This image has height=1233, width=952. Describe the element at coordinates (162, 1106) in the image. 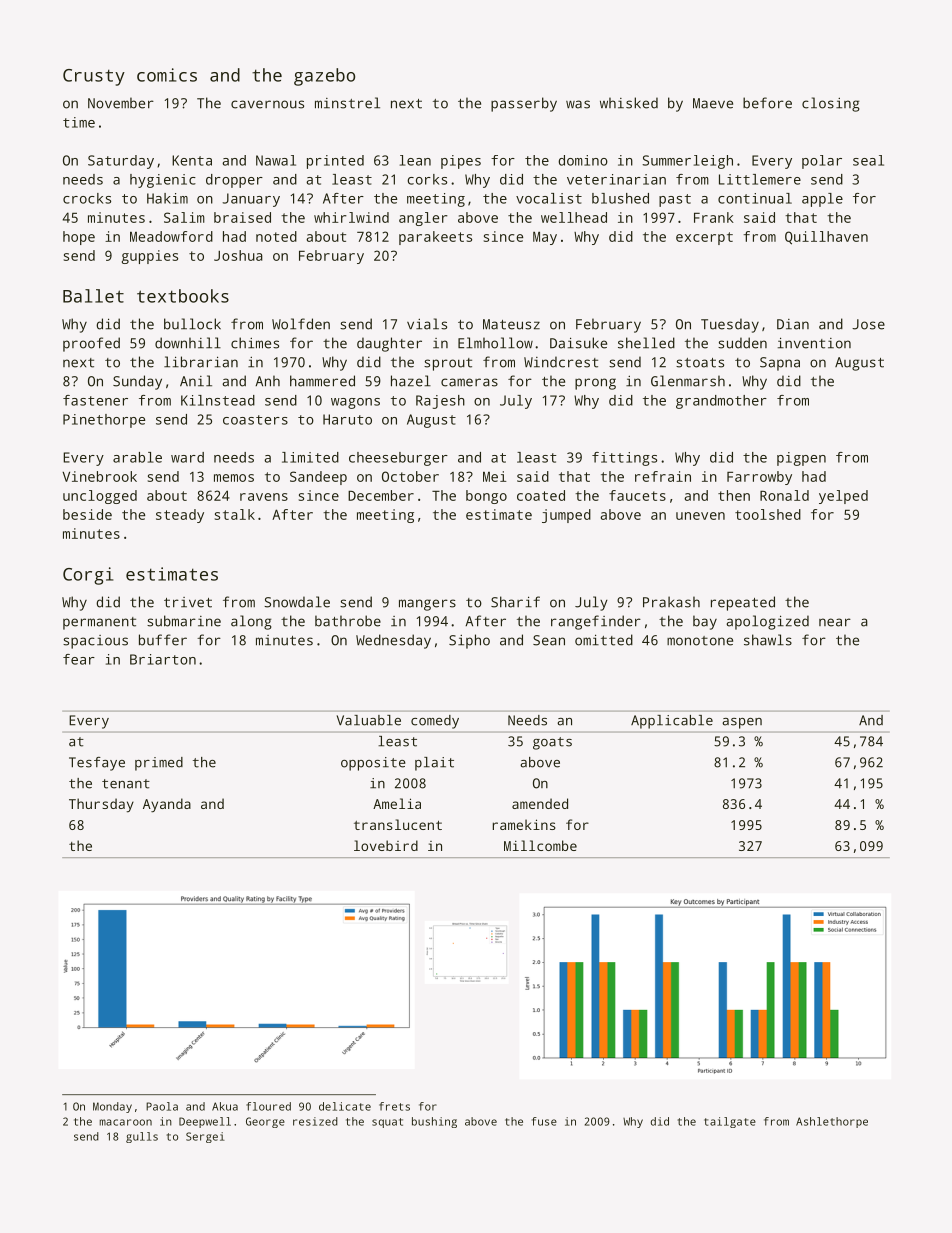

I see `Paola` at that location.
